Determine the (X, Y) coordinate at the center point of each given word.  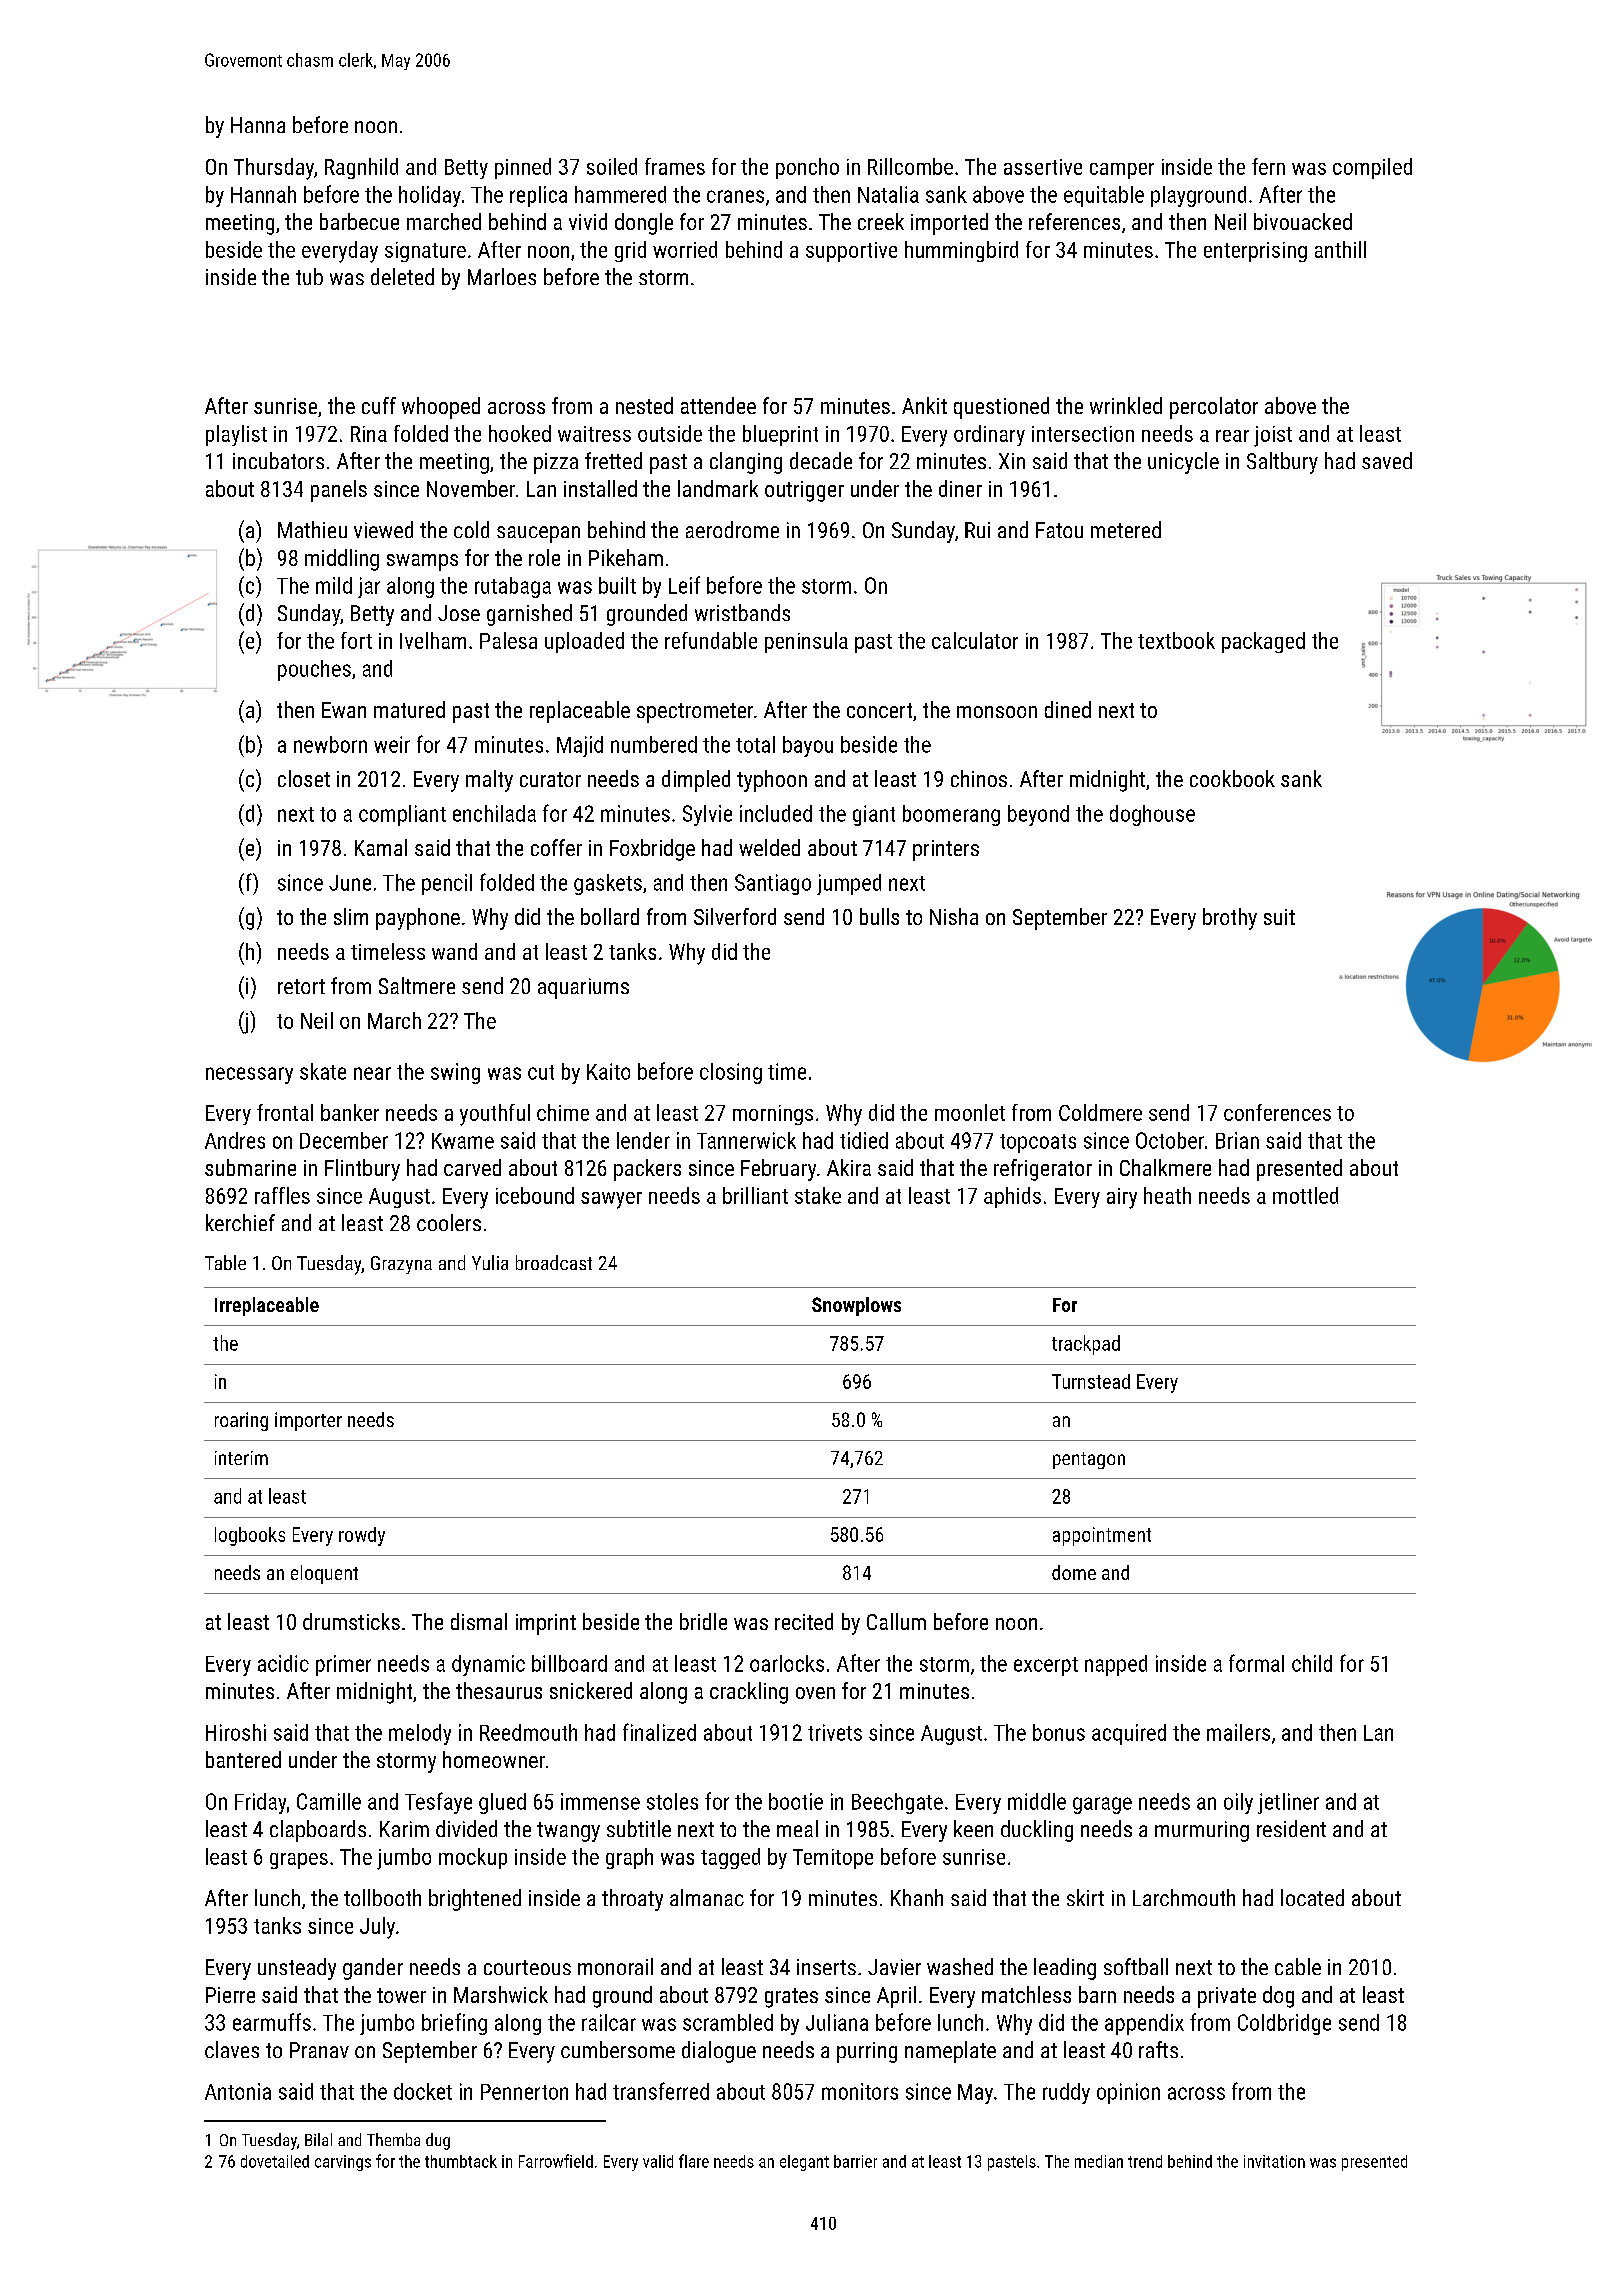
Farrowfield (556, 2161)
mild (334, 585)
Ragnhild (361, 168)
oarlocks (787, 1663)
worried (685, 249)
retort (301, 986)
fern (1268, 166)
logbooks (250, 1536)
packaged (1263, 642)
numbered (654, 744)
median (1099, 2161)
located (1312, 1897)
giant (874, 815)
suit (1279, 917)
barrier (855, 2161)
